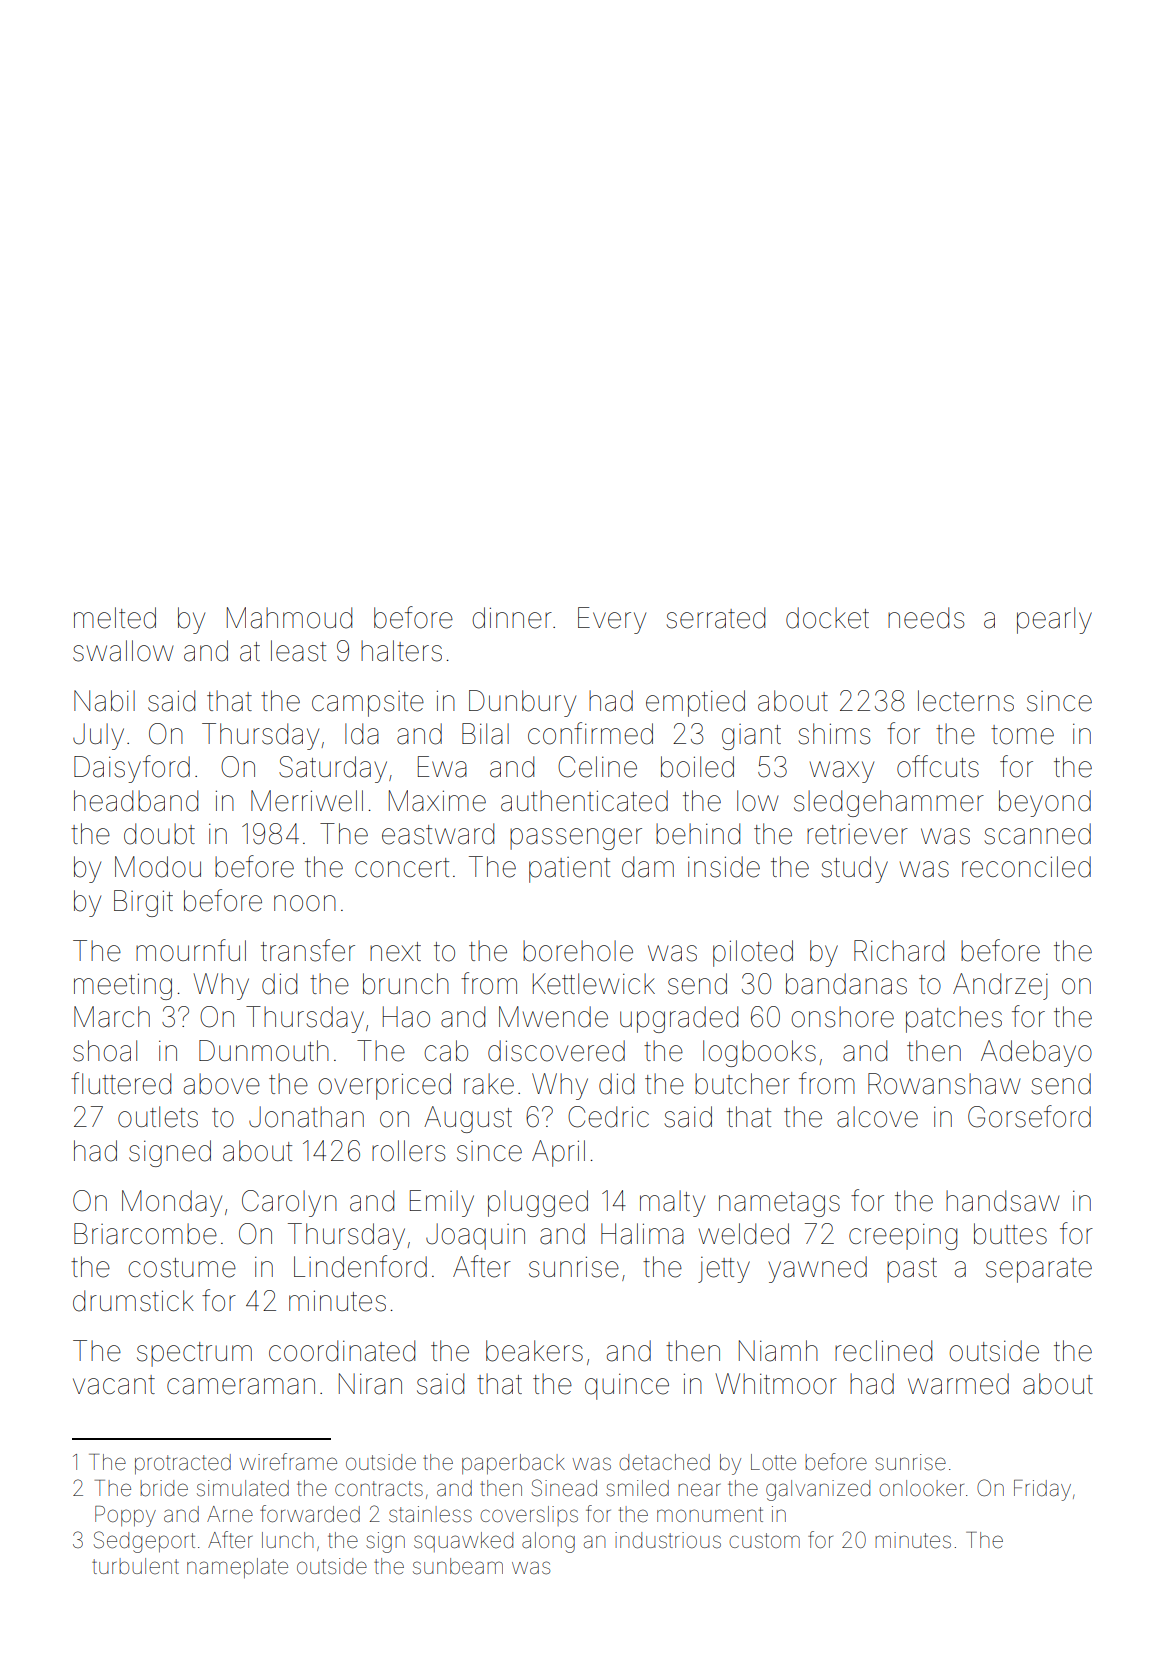 This image has height=1654, width=1165. What do you see at coordinates (648, 867) in the image?
I see `dam` at bounding box center [648, 867].
